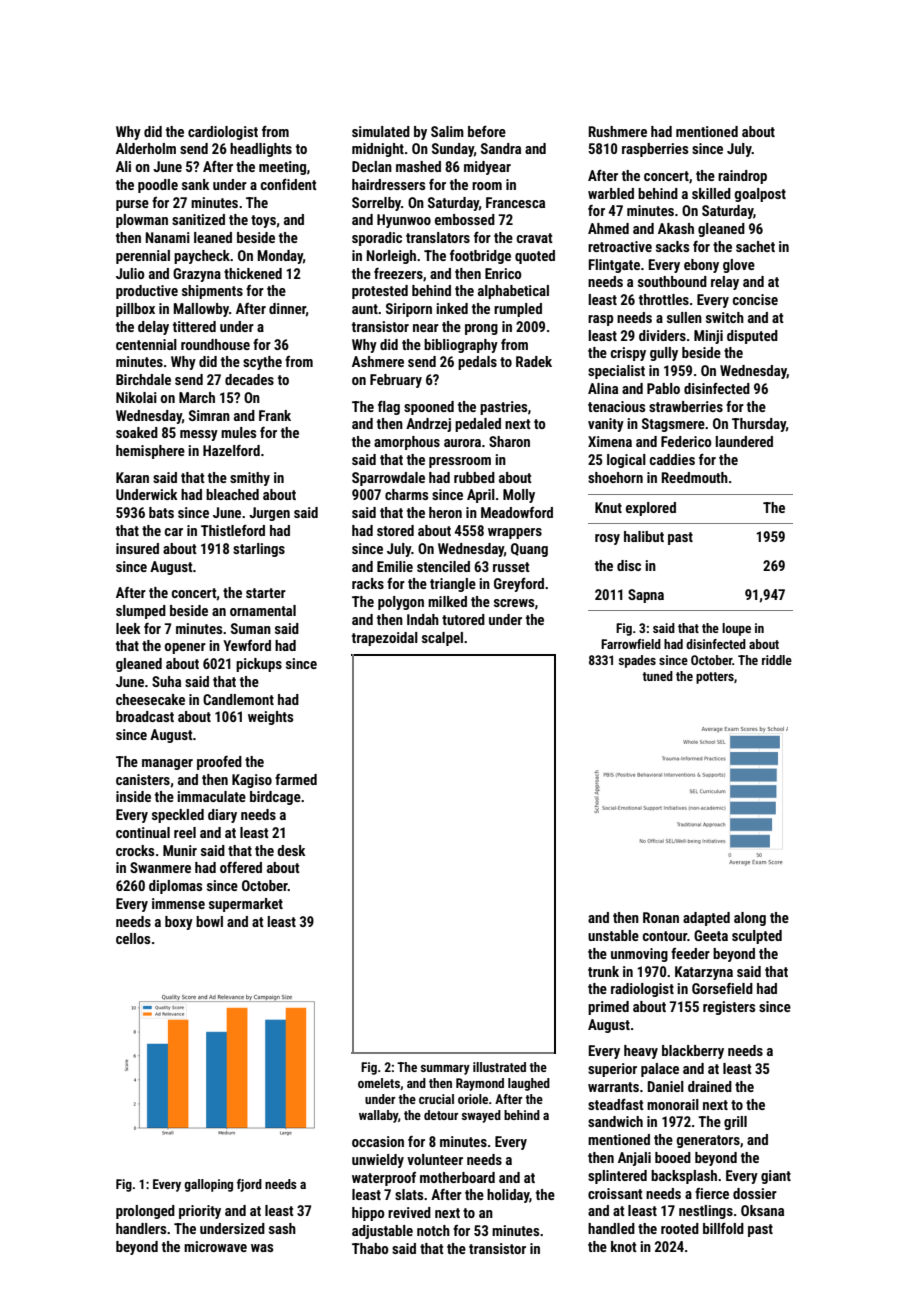  I want to click on was, so click(262, 1248).
